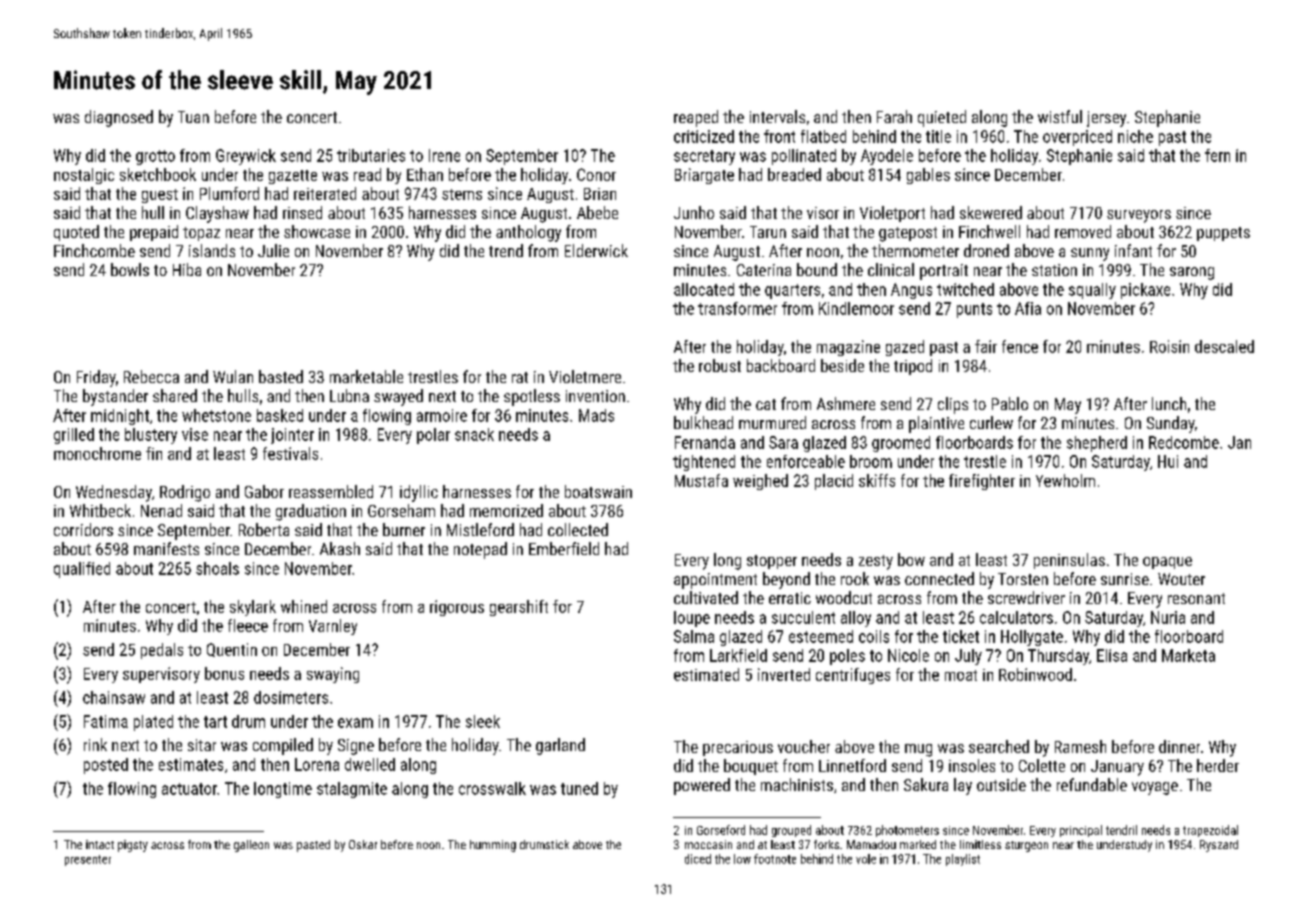 This image has width=1308, height=924. I want to click on anthology, so click(528, 233).
